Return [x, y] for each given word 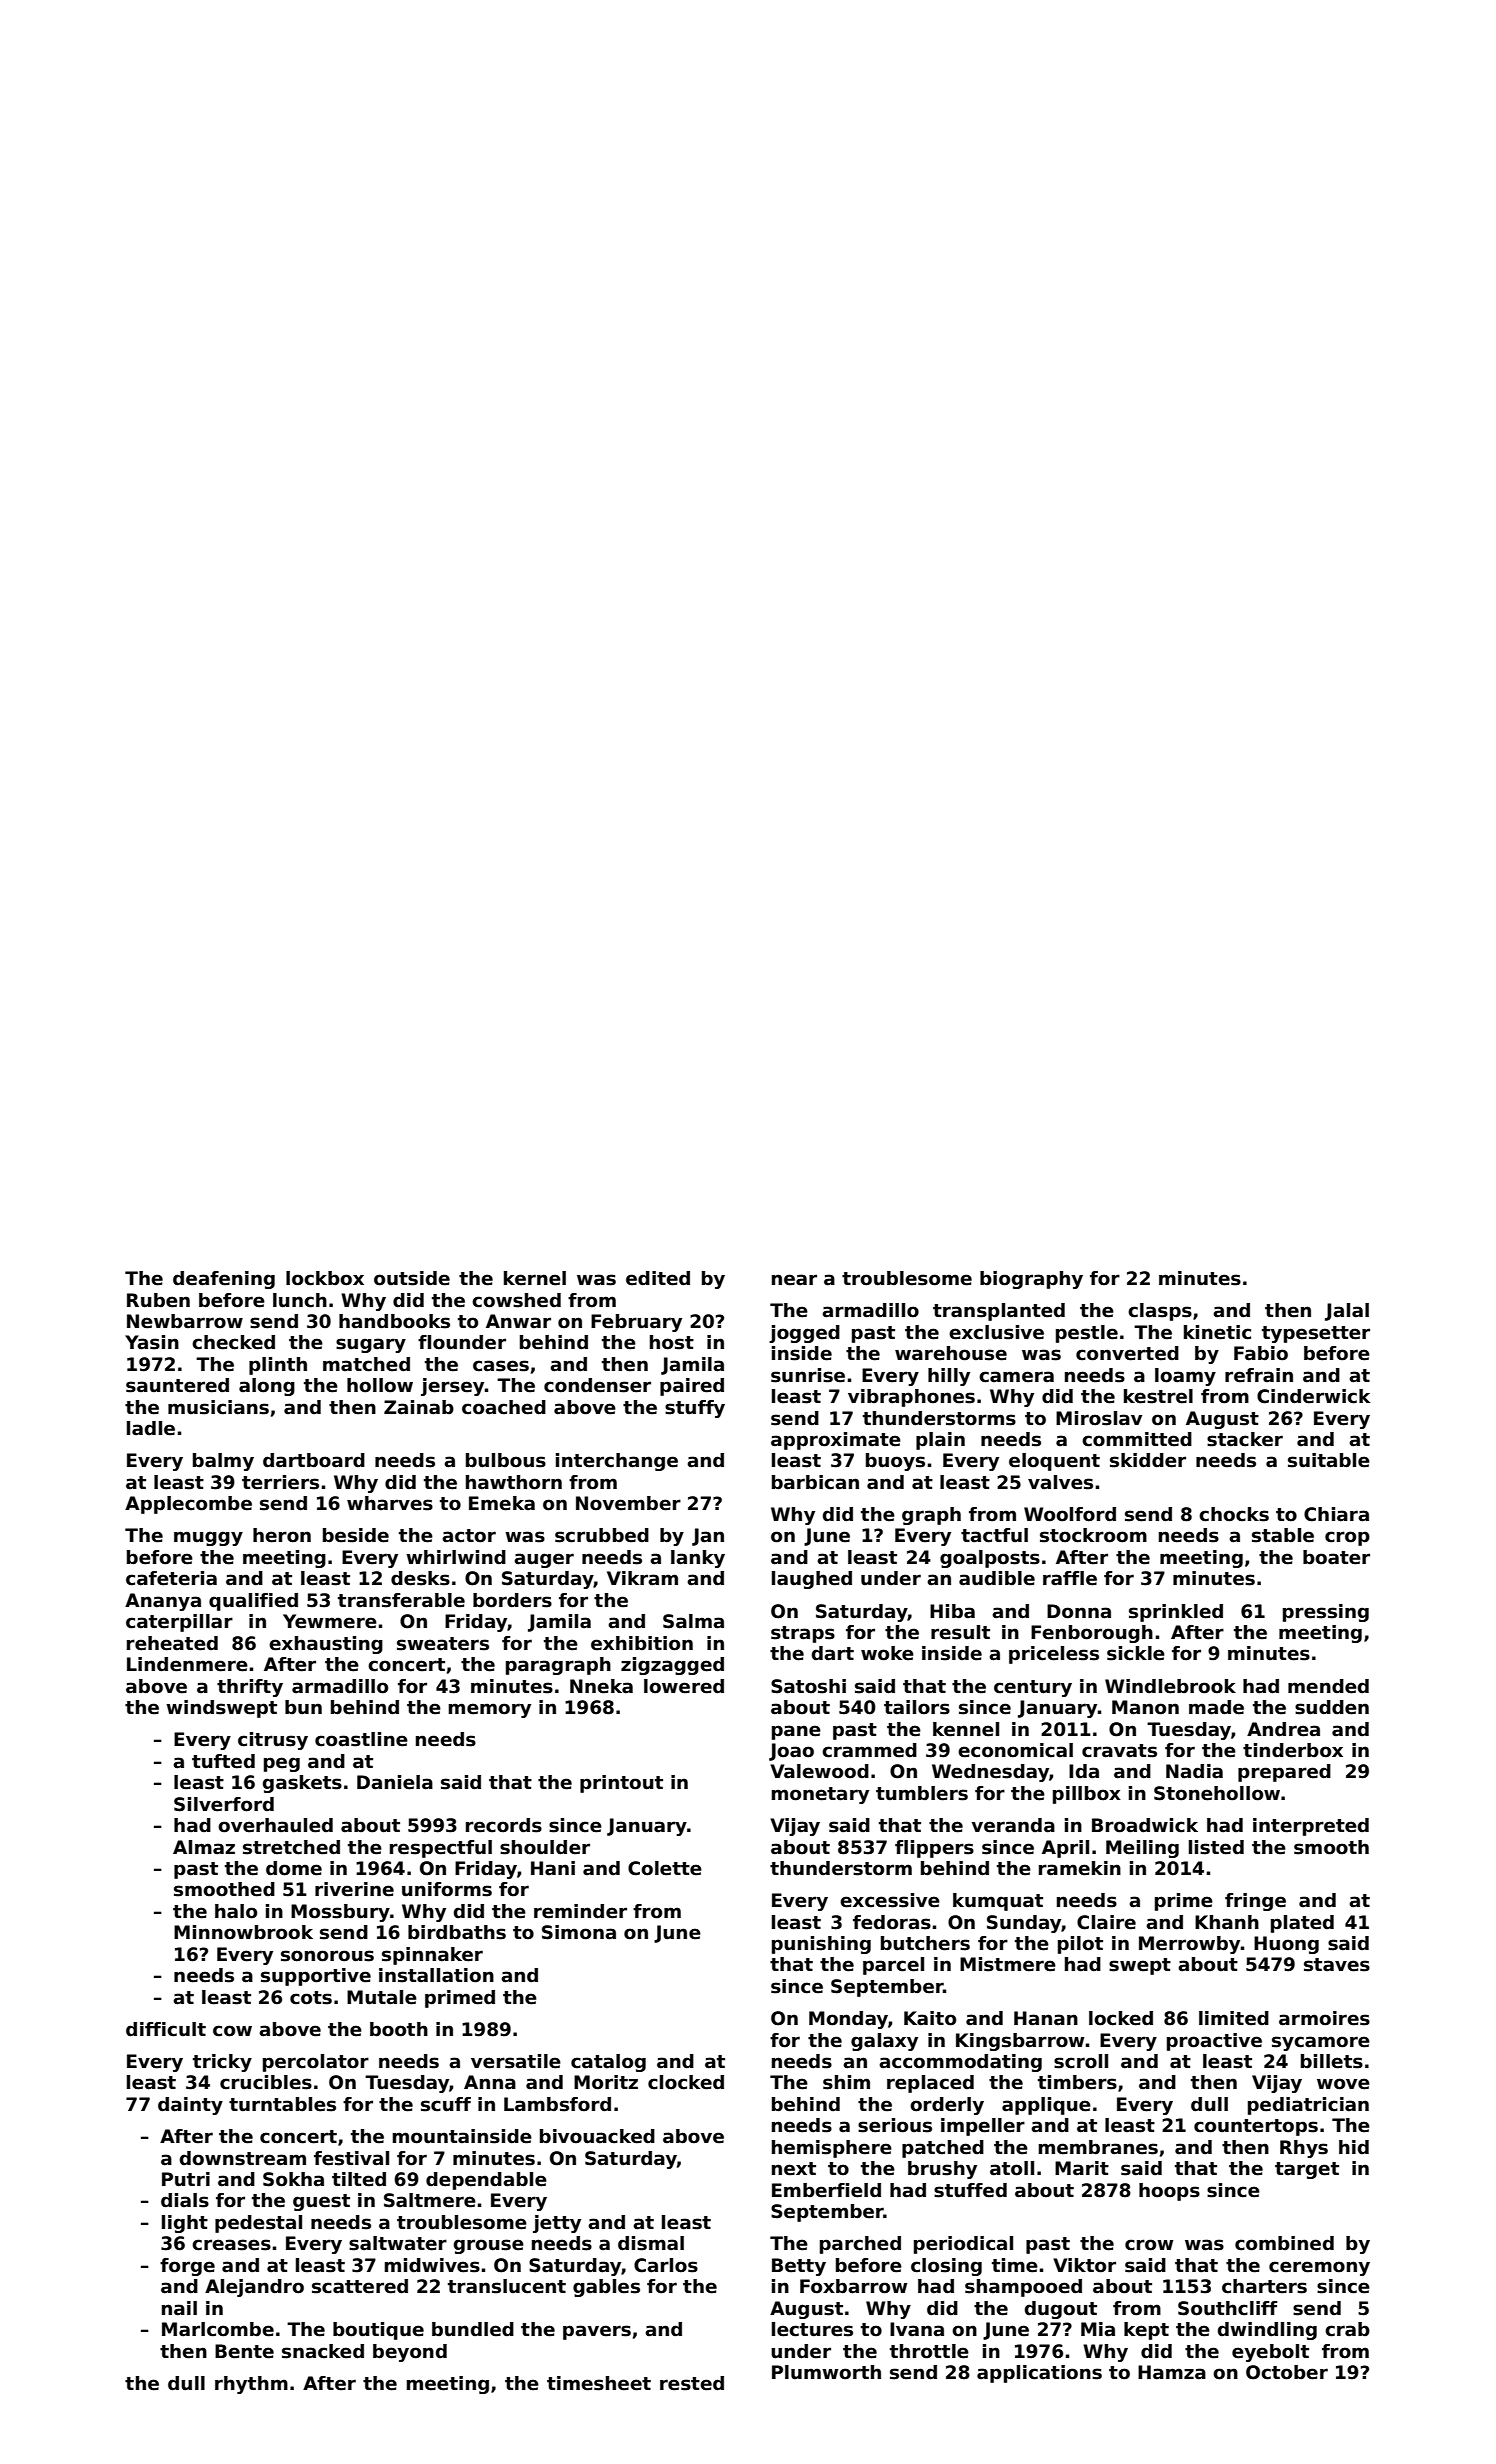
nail [179, 2308]
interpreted [1311, 1827]
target [1307, 2170]
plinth [278, 1366]
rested [692, 2383]
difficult [166, 2029]
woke [887, 1653]
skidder [1148, 1460]
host [672, 1342]
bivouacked [597, 2136]
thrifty [250, 1688]
